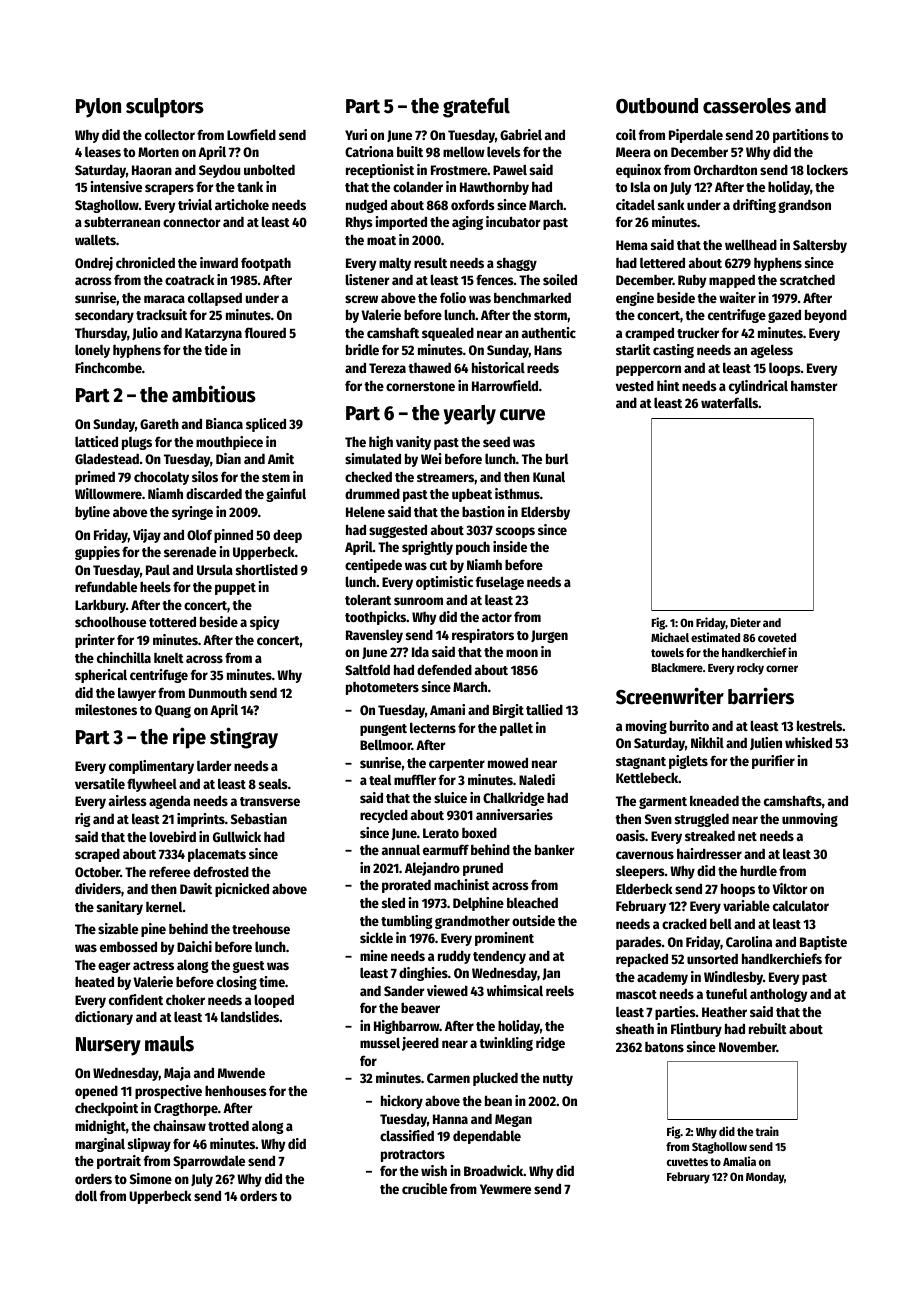 This page has height=1308, width=924. I want to click on stagnant, so click(641, 763).
